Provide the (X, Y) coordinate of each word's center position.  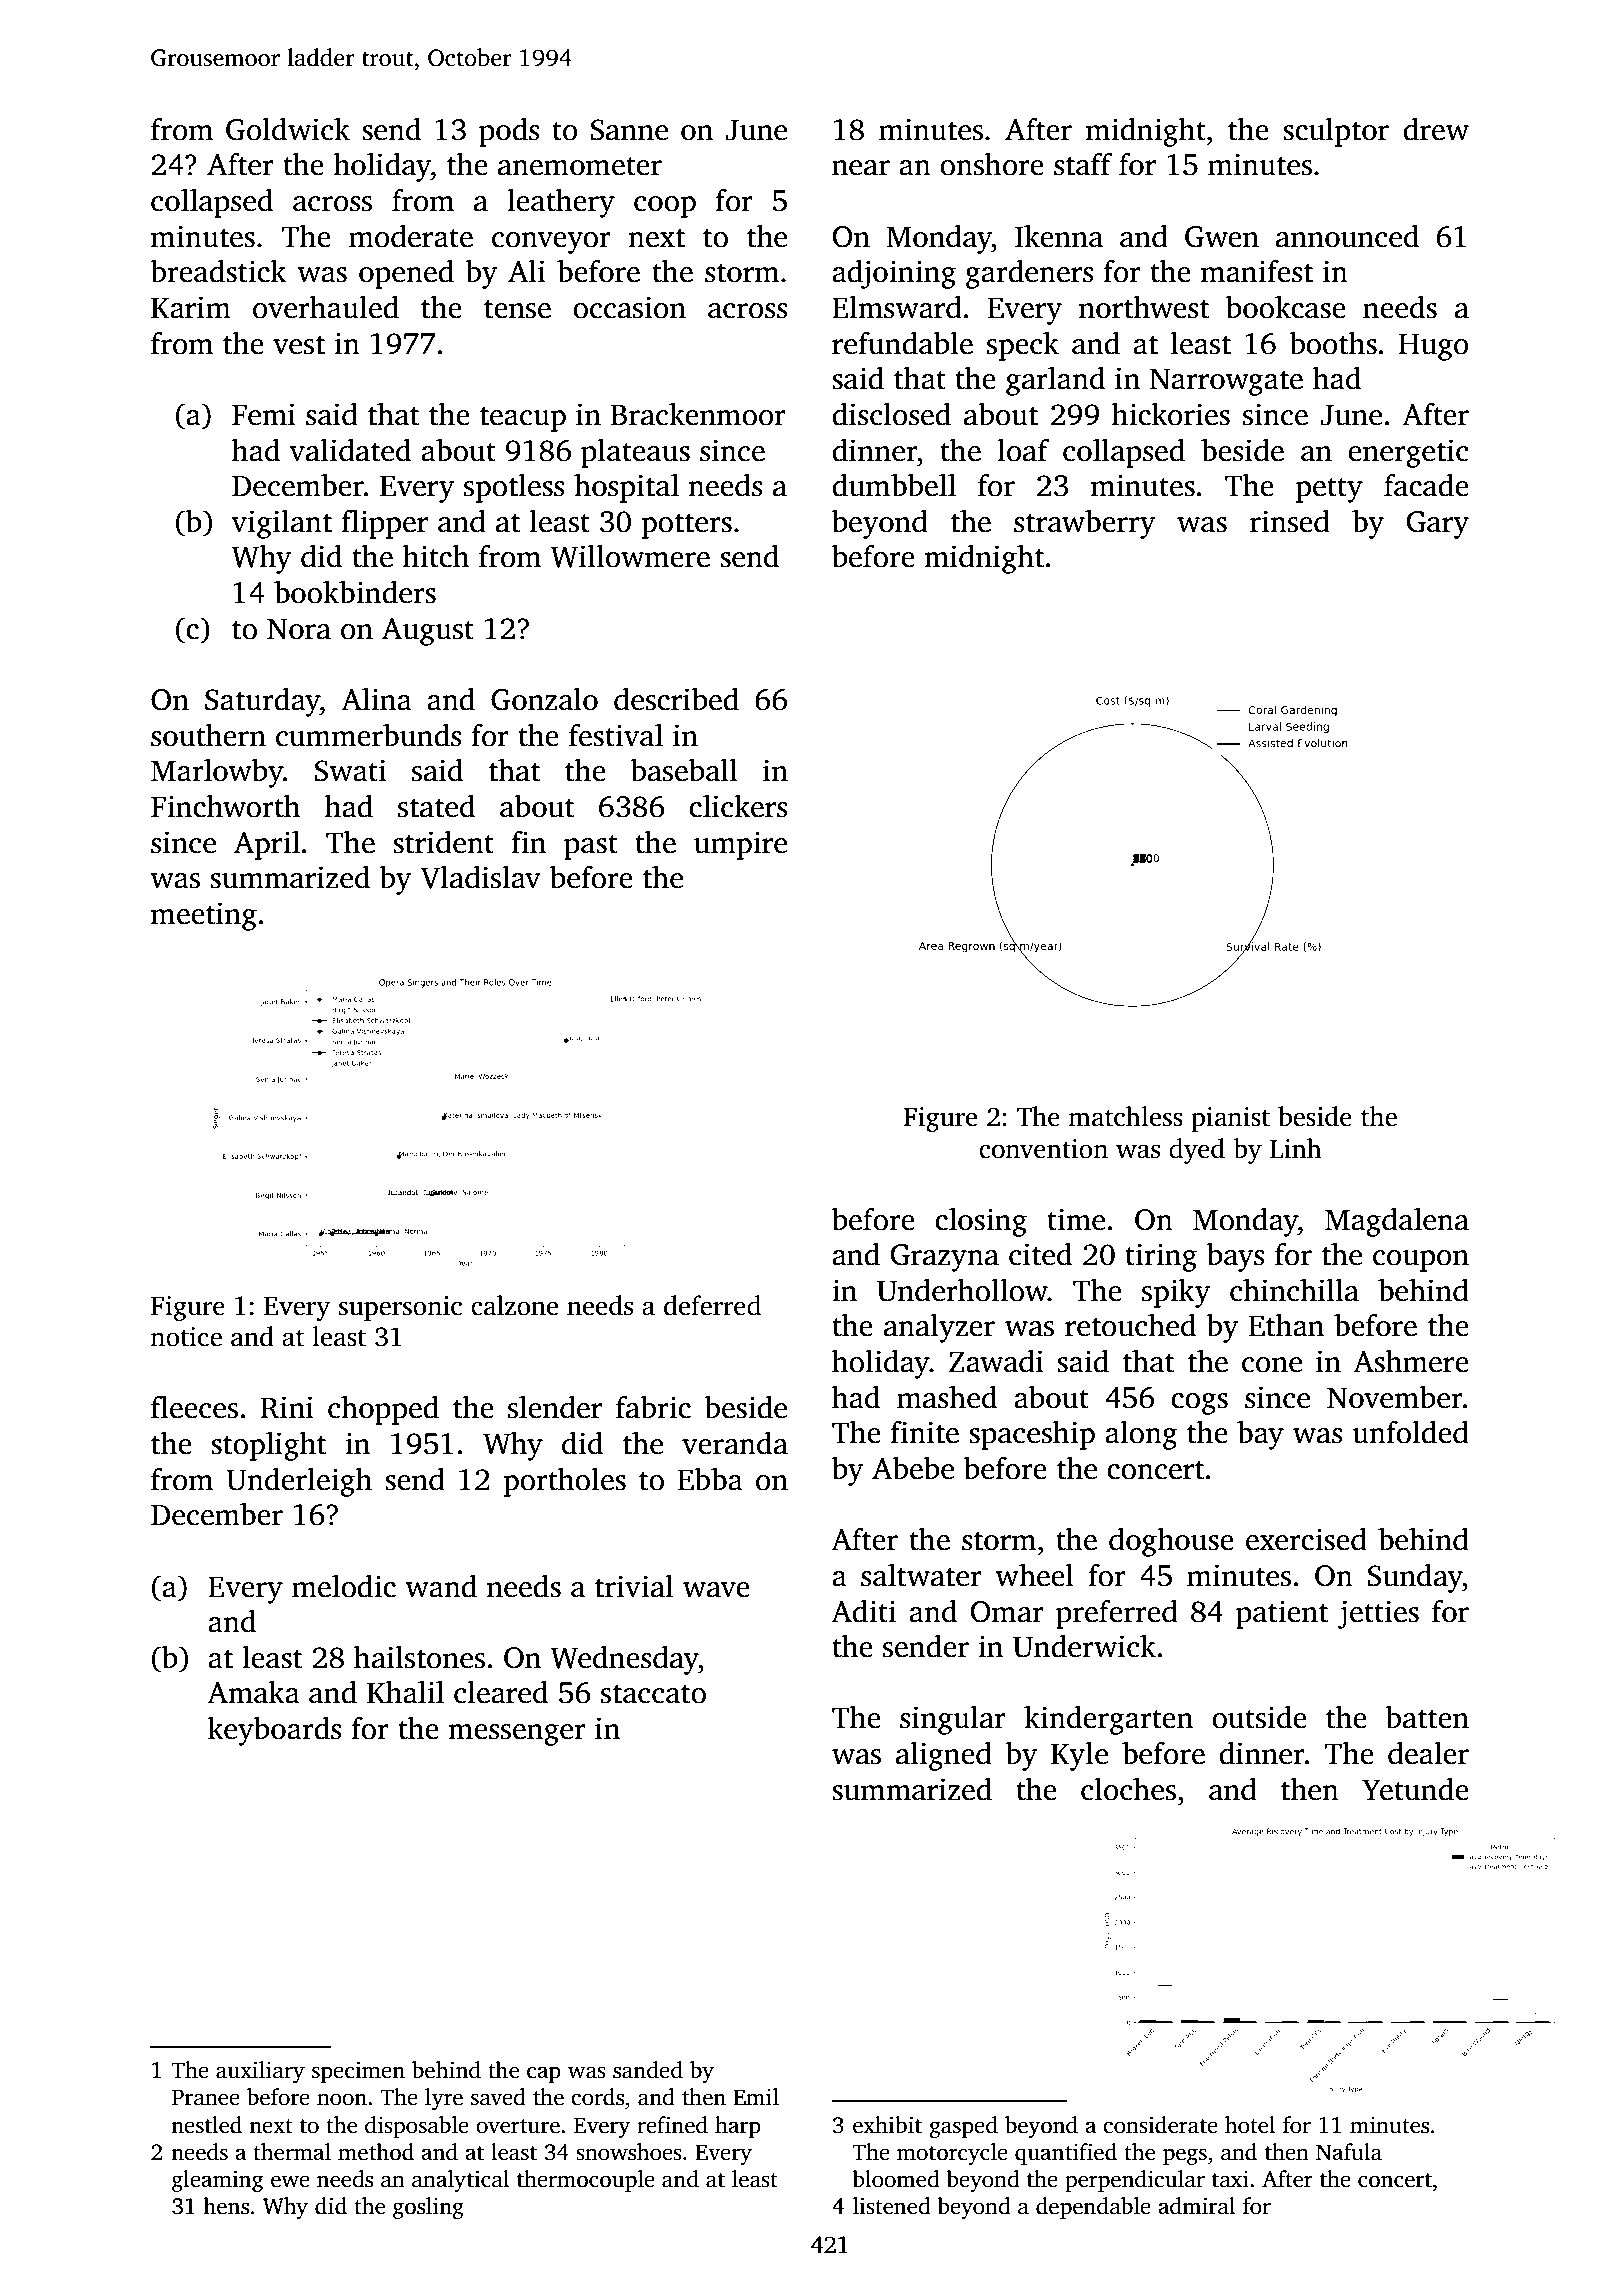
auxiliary (260, 2072)
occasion (629, 307)
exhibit (887, 2125)
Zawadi (996, 1361)
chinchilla (1294, 1290)
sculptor (1336, 132)
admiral (1196, 2206)
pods (509, 132)
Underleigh (299, 1482)
